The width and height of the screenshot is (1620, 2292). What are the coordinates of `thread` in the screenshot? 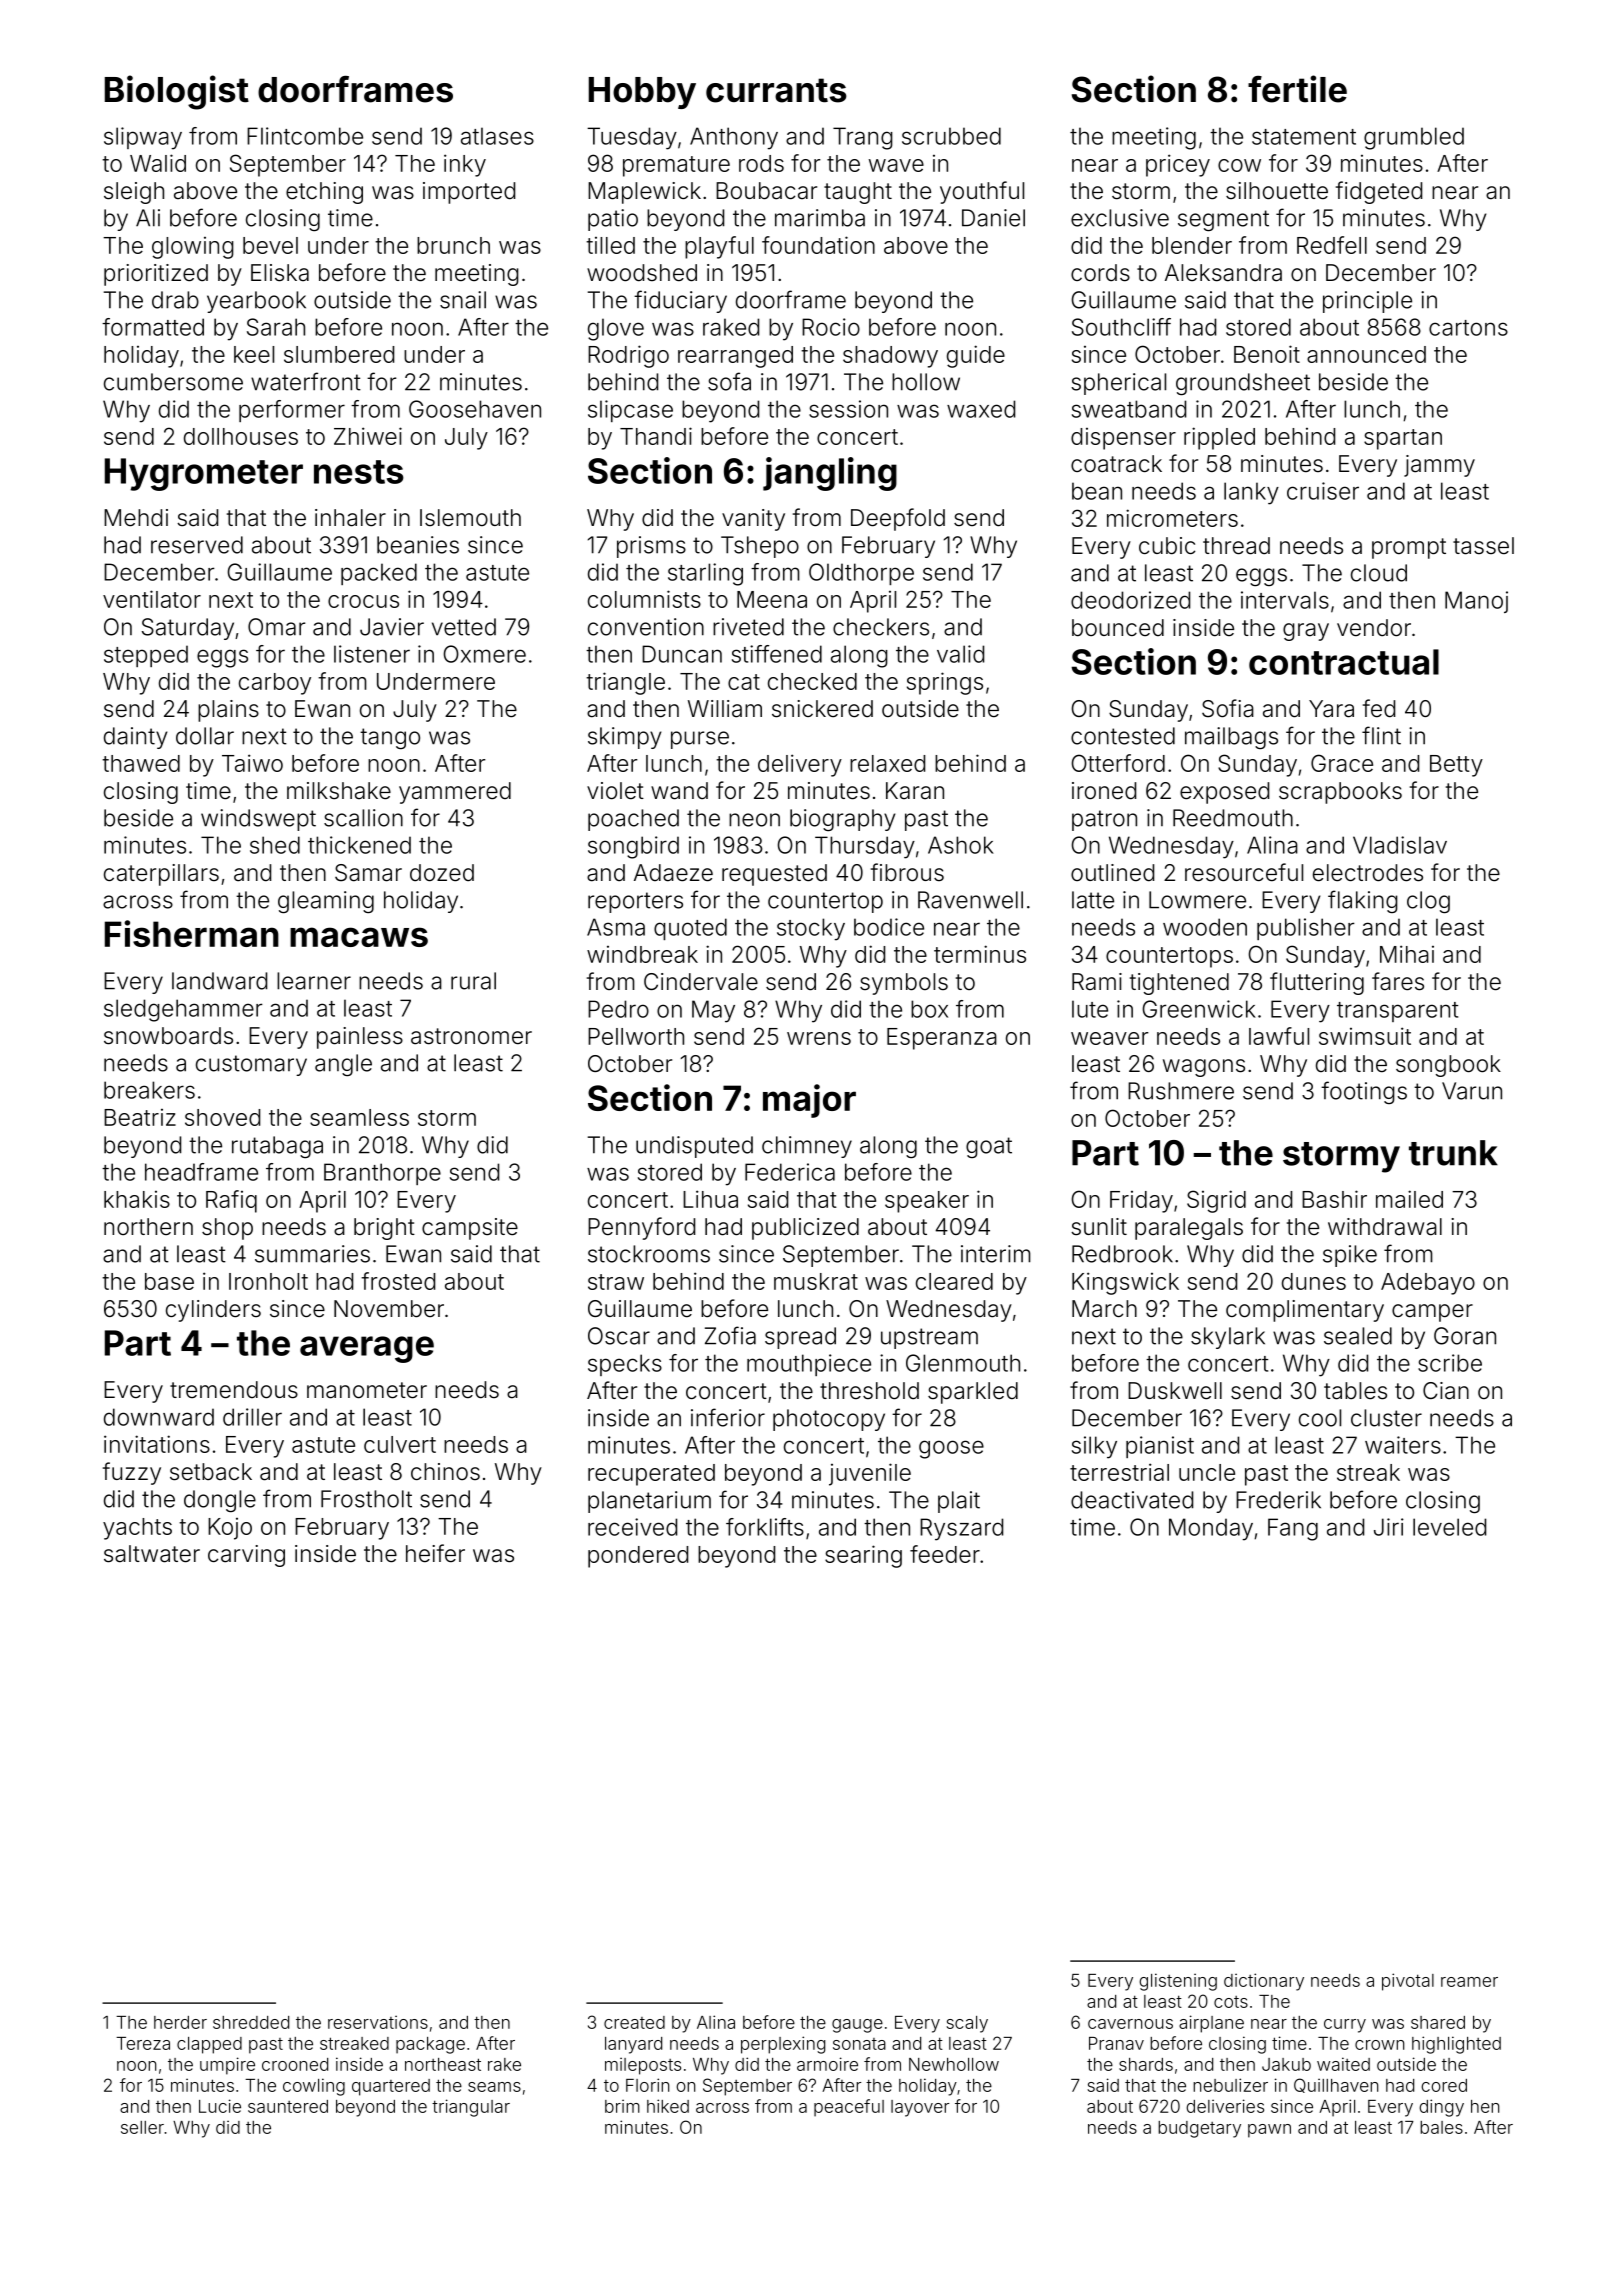 It's located at (1236, 546).
